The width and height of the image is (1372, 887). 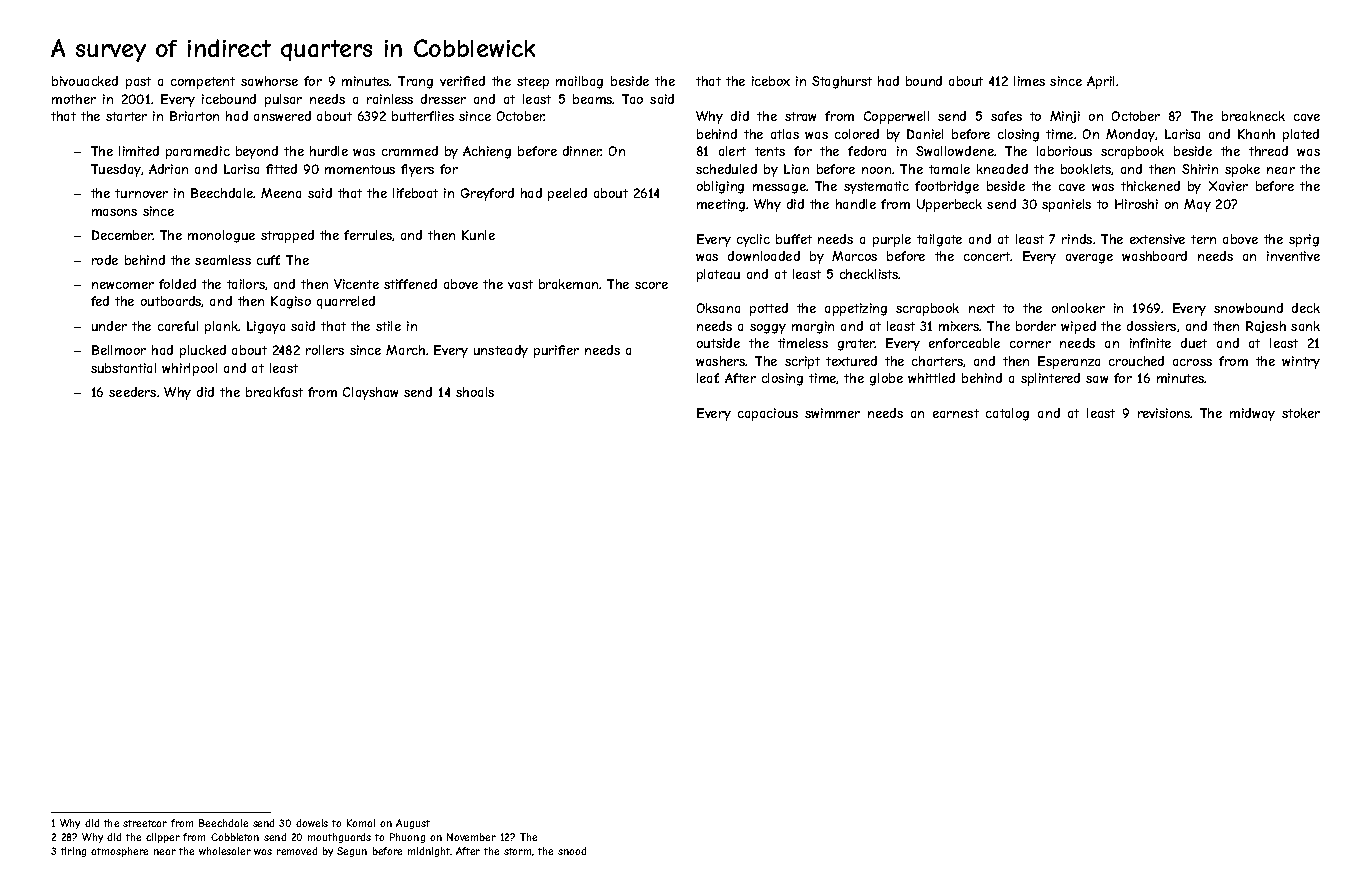 I want to click on streetcar, so click(x=145, y=823).
